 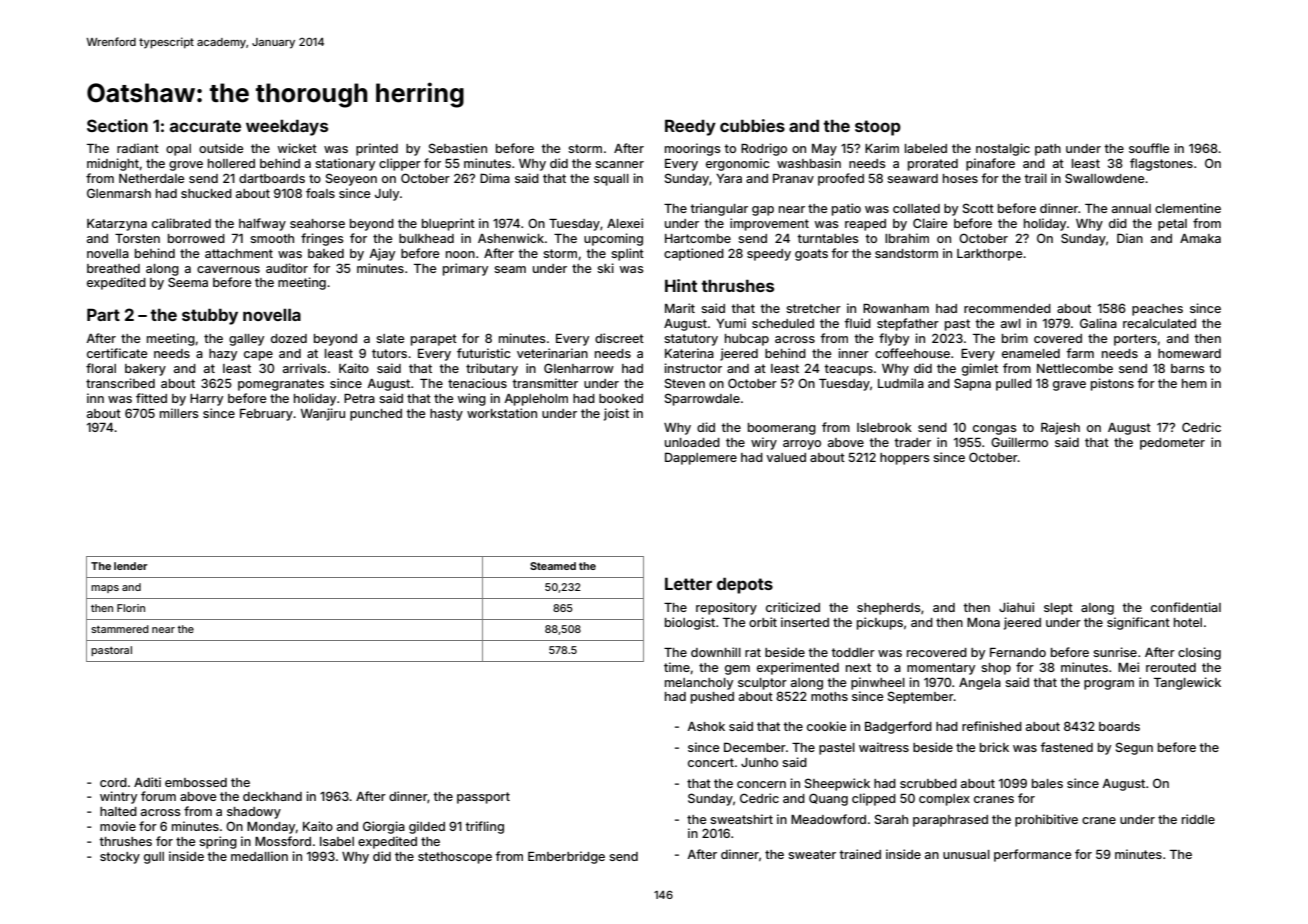 I want to click on Hint, so click(x=681, y=285).
